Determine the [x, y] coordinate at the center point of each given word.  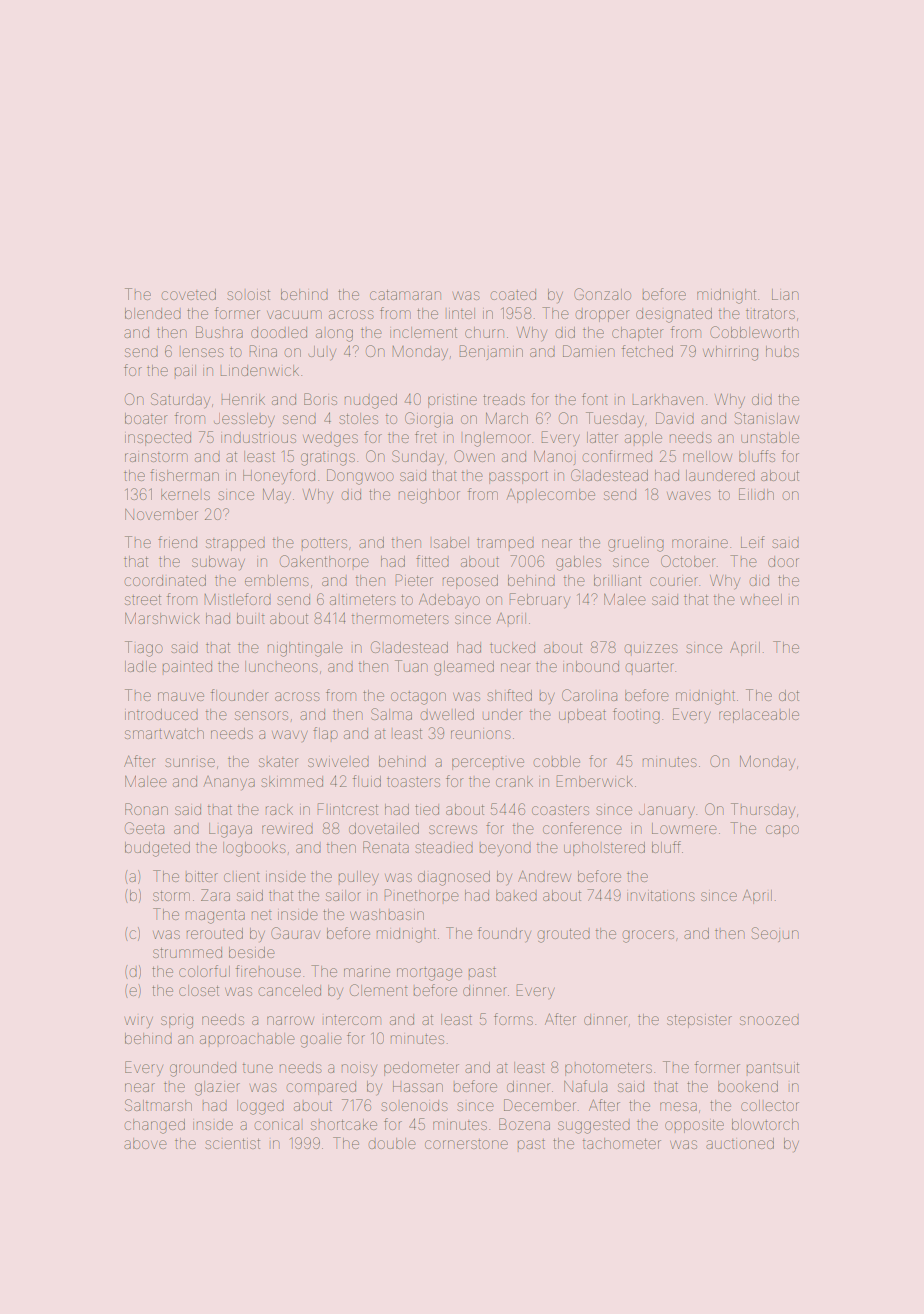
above [145, 1143]
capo [782, 831]
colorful [204, 971]
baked [516, 895]
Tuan [411, 666]
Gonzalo [602, 294]
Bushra [219, 332]
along [334, 335]
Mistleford [238, 599]
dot [789, 695]
